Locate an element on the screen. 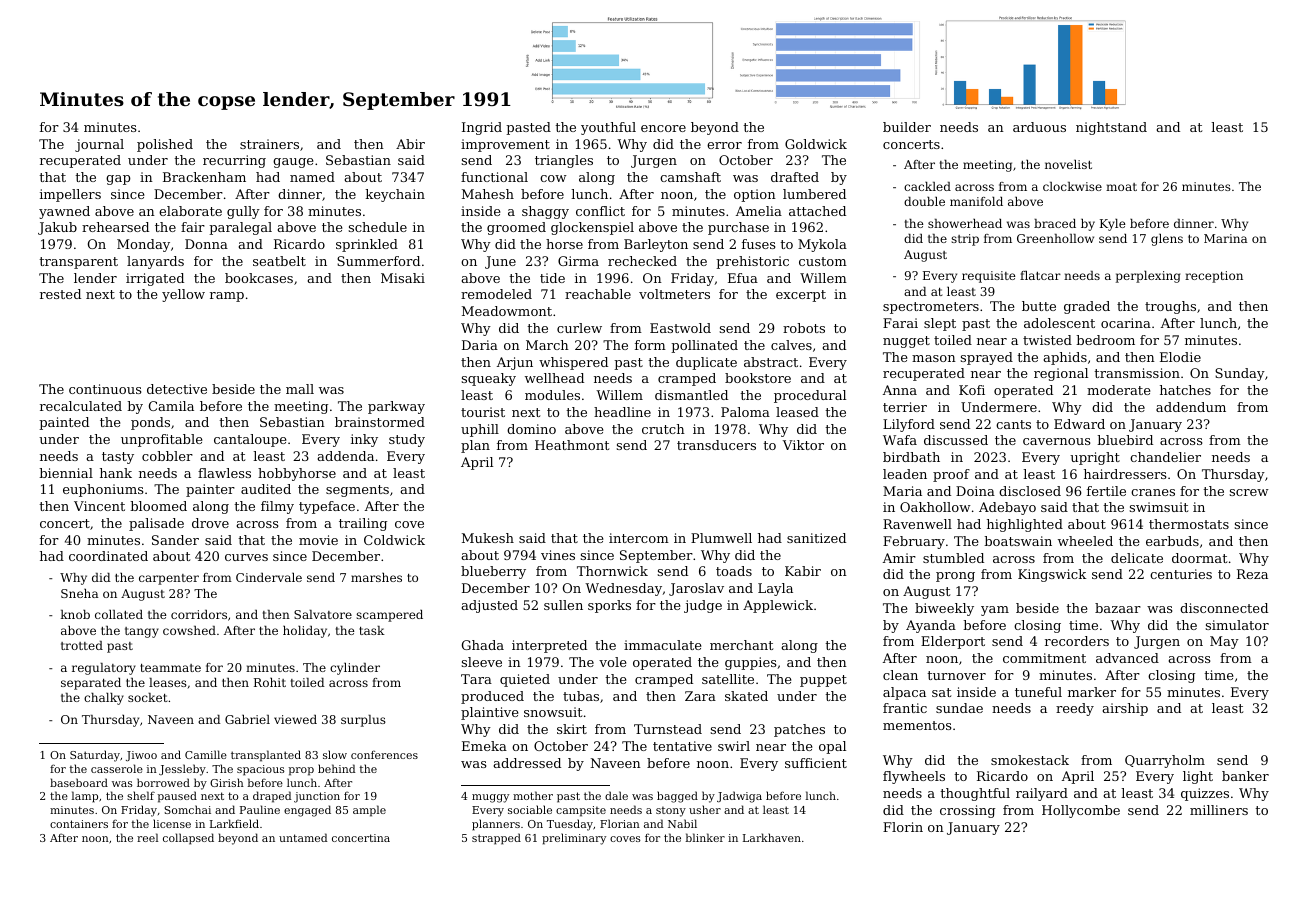  journal is located at coordinates (99, 145).
